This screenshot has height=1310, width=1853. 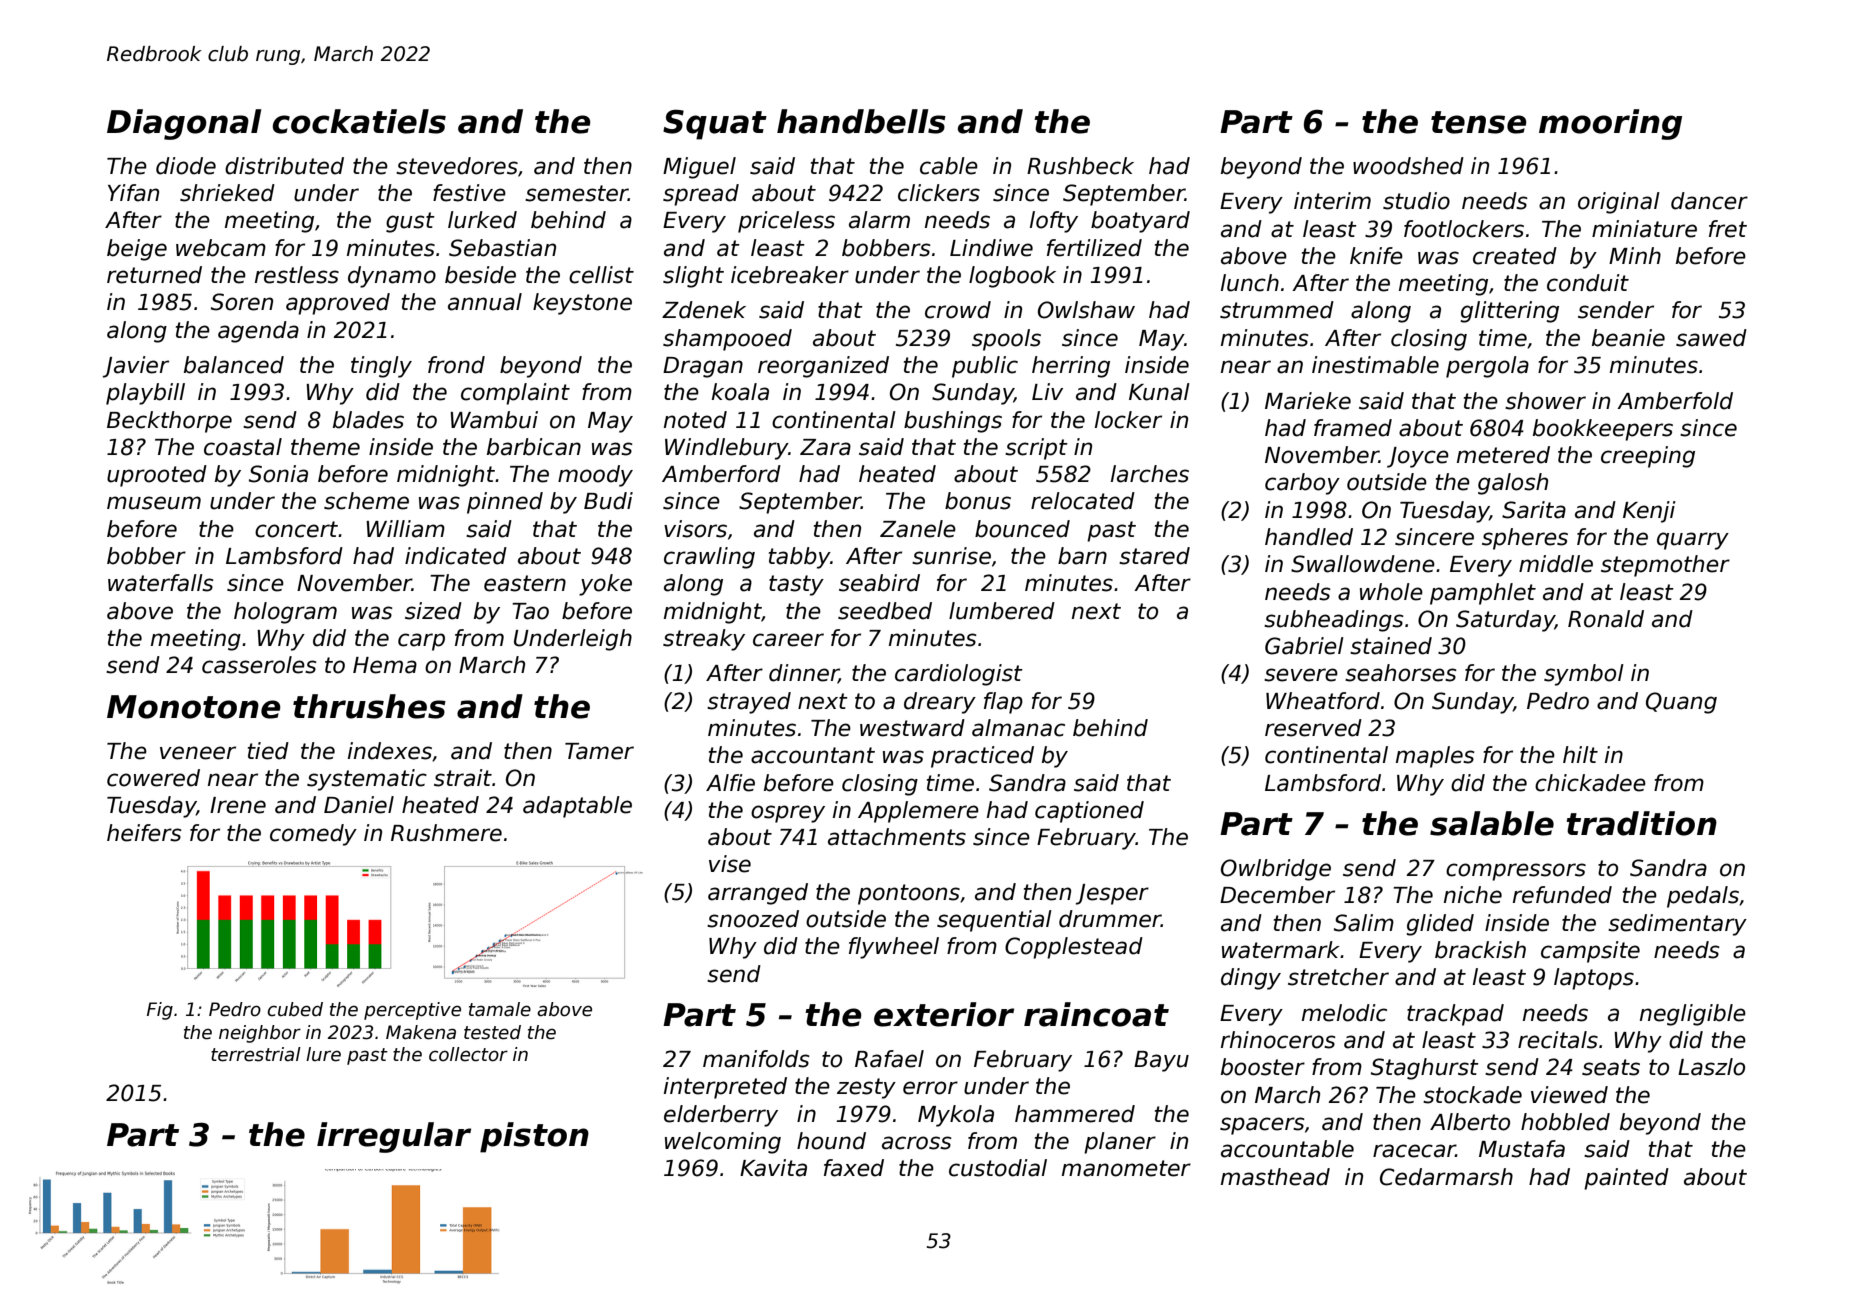 What do you see at coordinates (1276, 870) in the screenshot?
I see `Owlbridge` at bounding box center [1276, 870].
